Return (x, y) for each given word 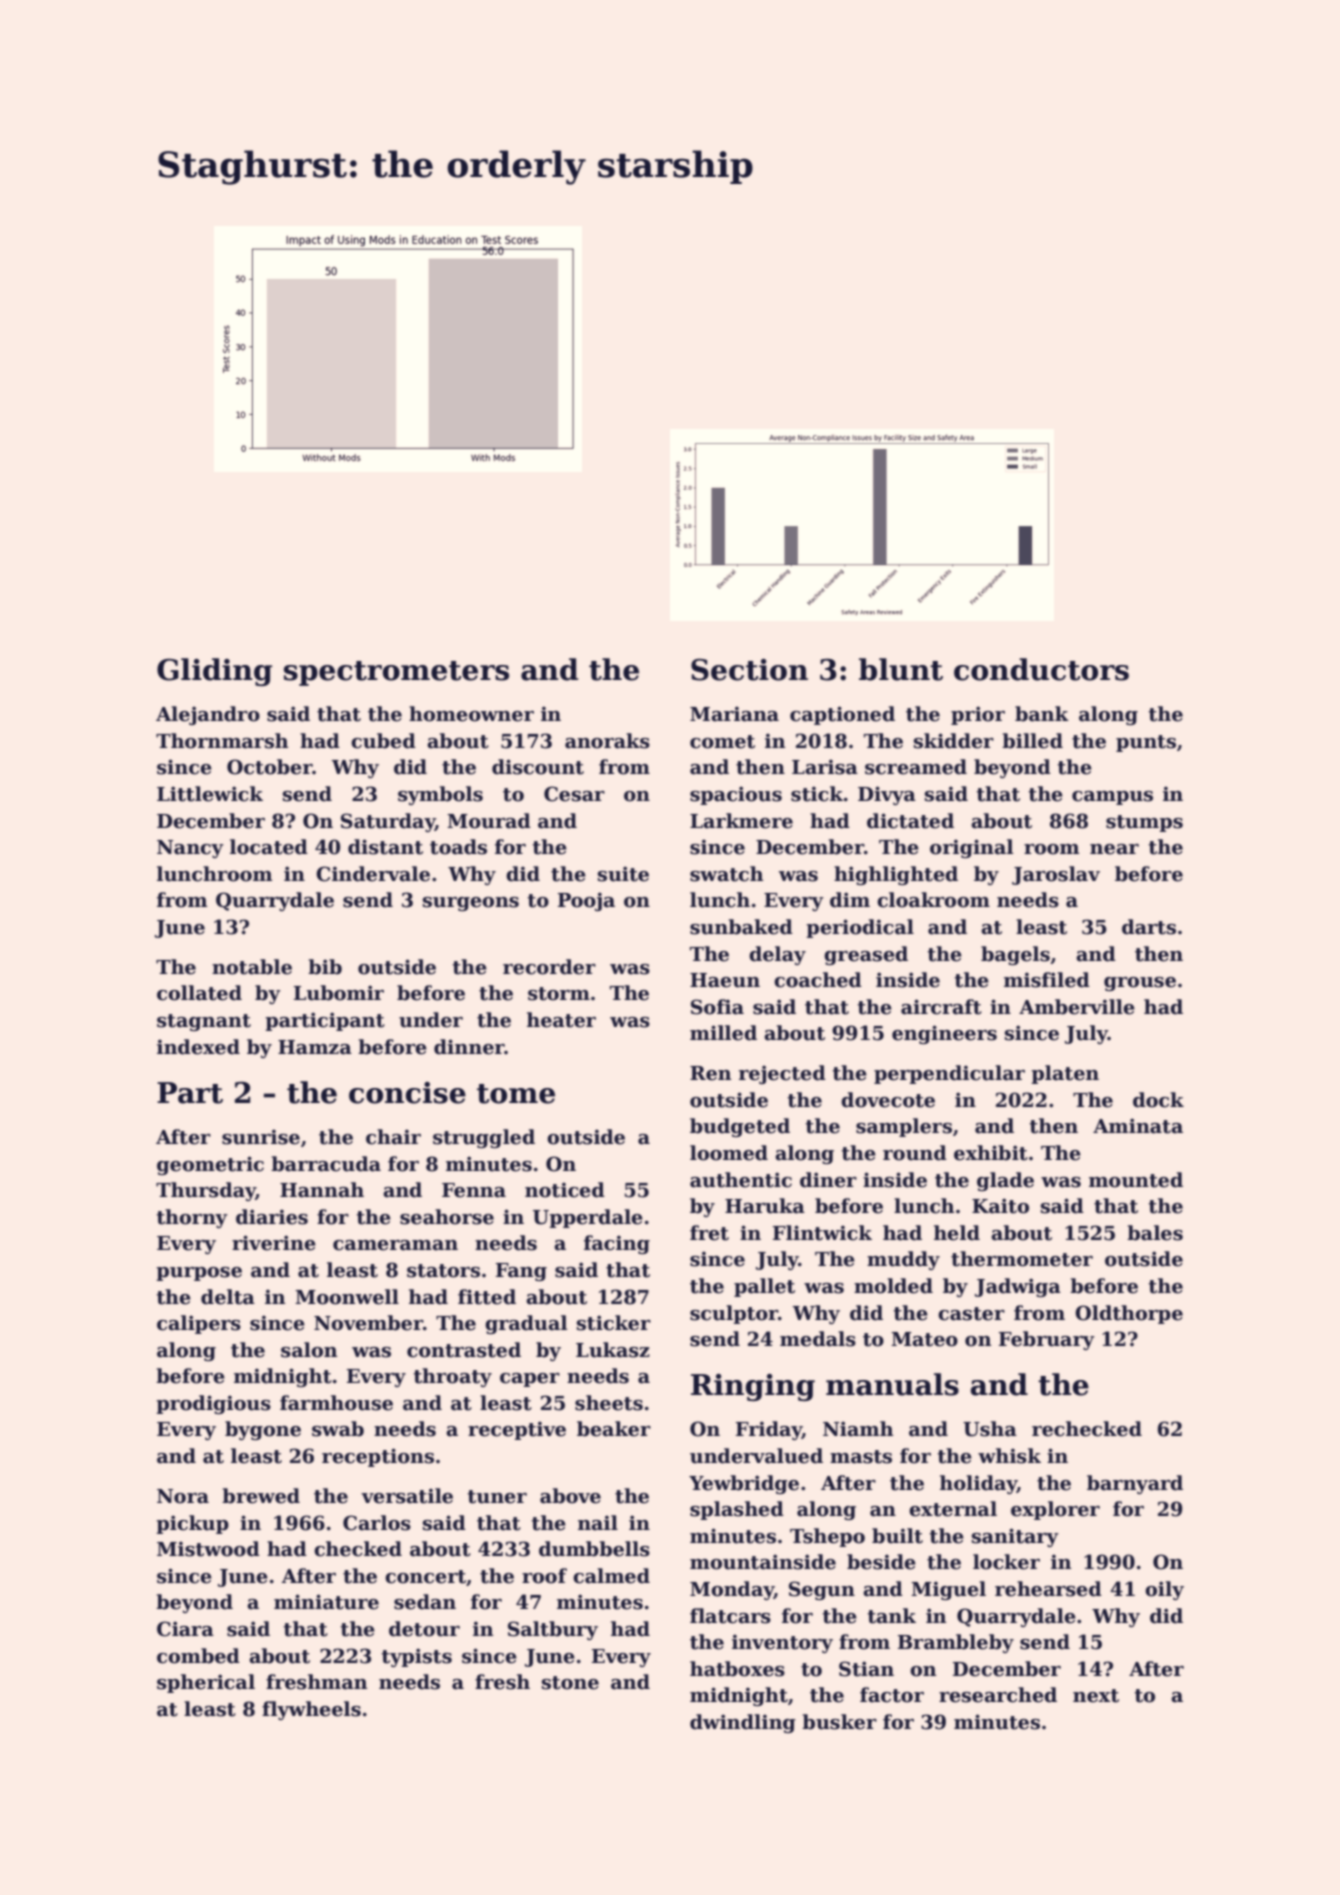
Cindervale (373, 874)
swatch (726, 874)
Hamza (315, 1047)
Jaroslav (1056, 875)
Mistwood (208, 1549)
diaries (272, 1217)
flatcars (730, 1616)
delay (777, 955)
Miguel (948, 1590)
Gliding (214, 672)
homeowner (471, 714)
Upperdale (588, 1218)
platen (1065, 1074)
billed (1032, 741)
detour (424, 1629)
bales (1155, 1233)
